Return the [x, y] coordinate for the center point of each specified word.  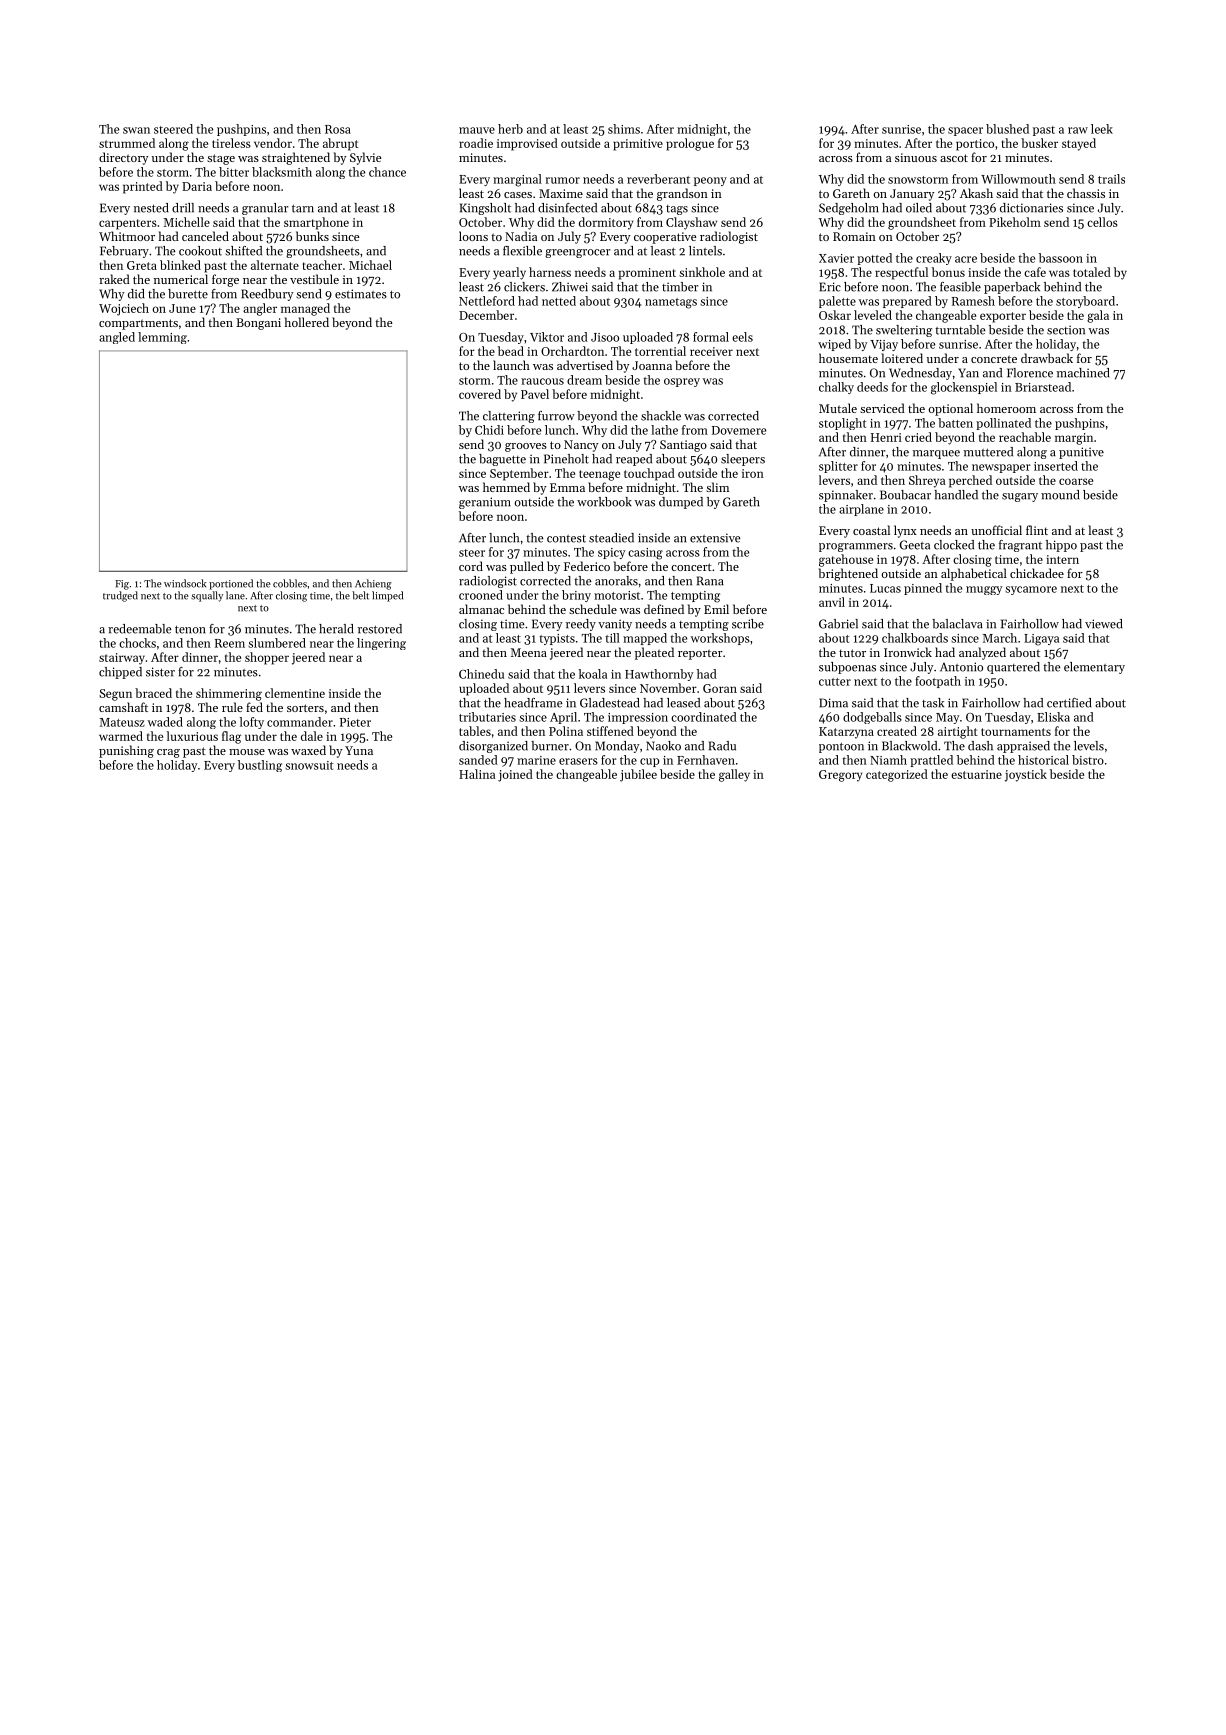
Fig [122, 585]
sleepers [743, 460]
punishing [126, 751]
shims [624, 129]
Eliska [1053, 717]
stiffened [610, 731]
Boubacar [905, 495]
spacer [965, 131]
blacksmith [282, 172]
